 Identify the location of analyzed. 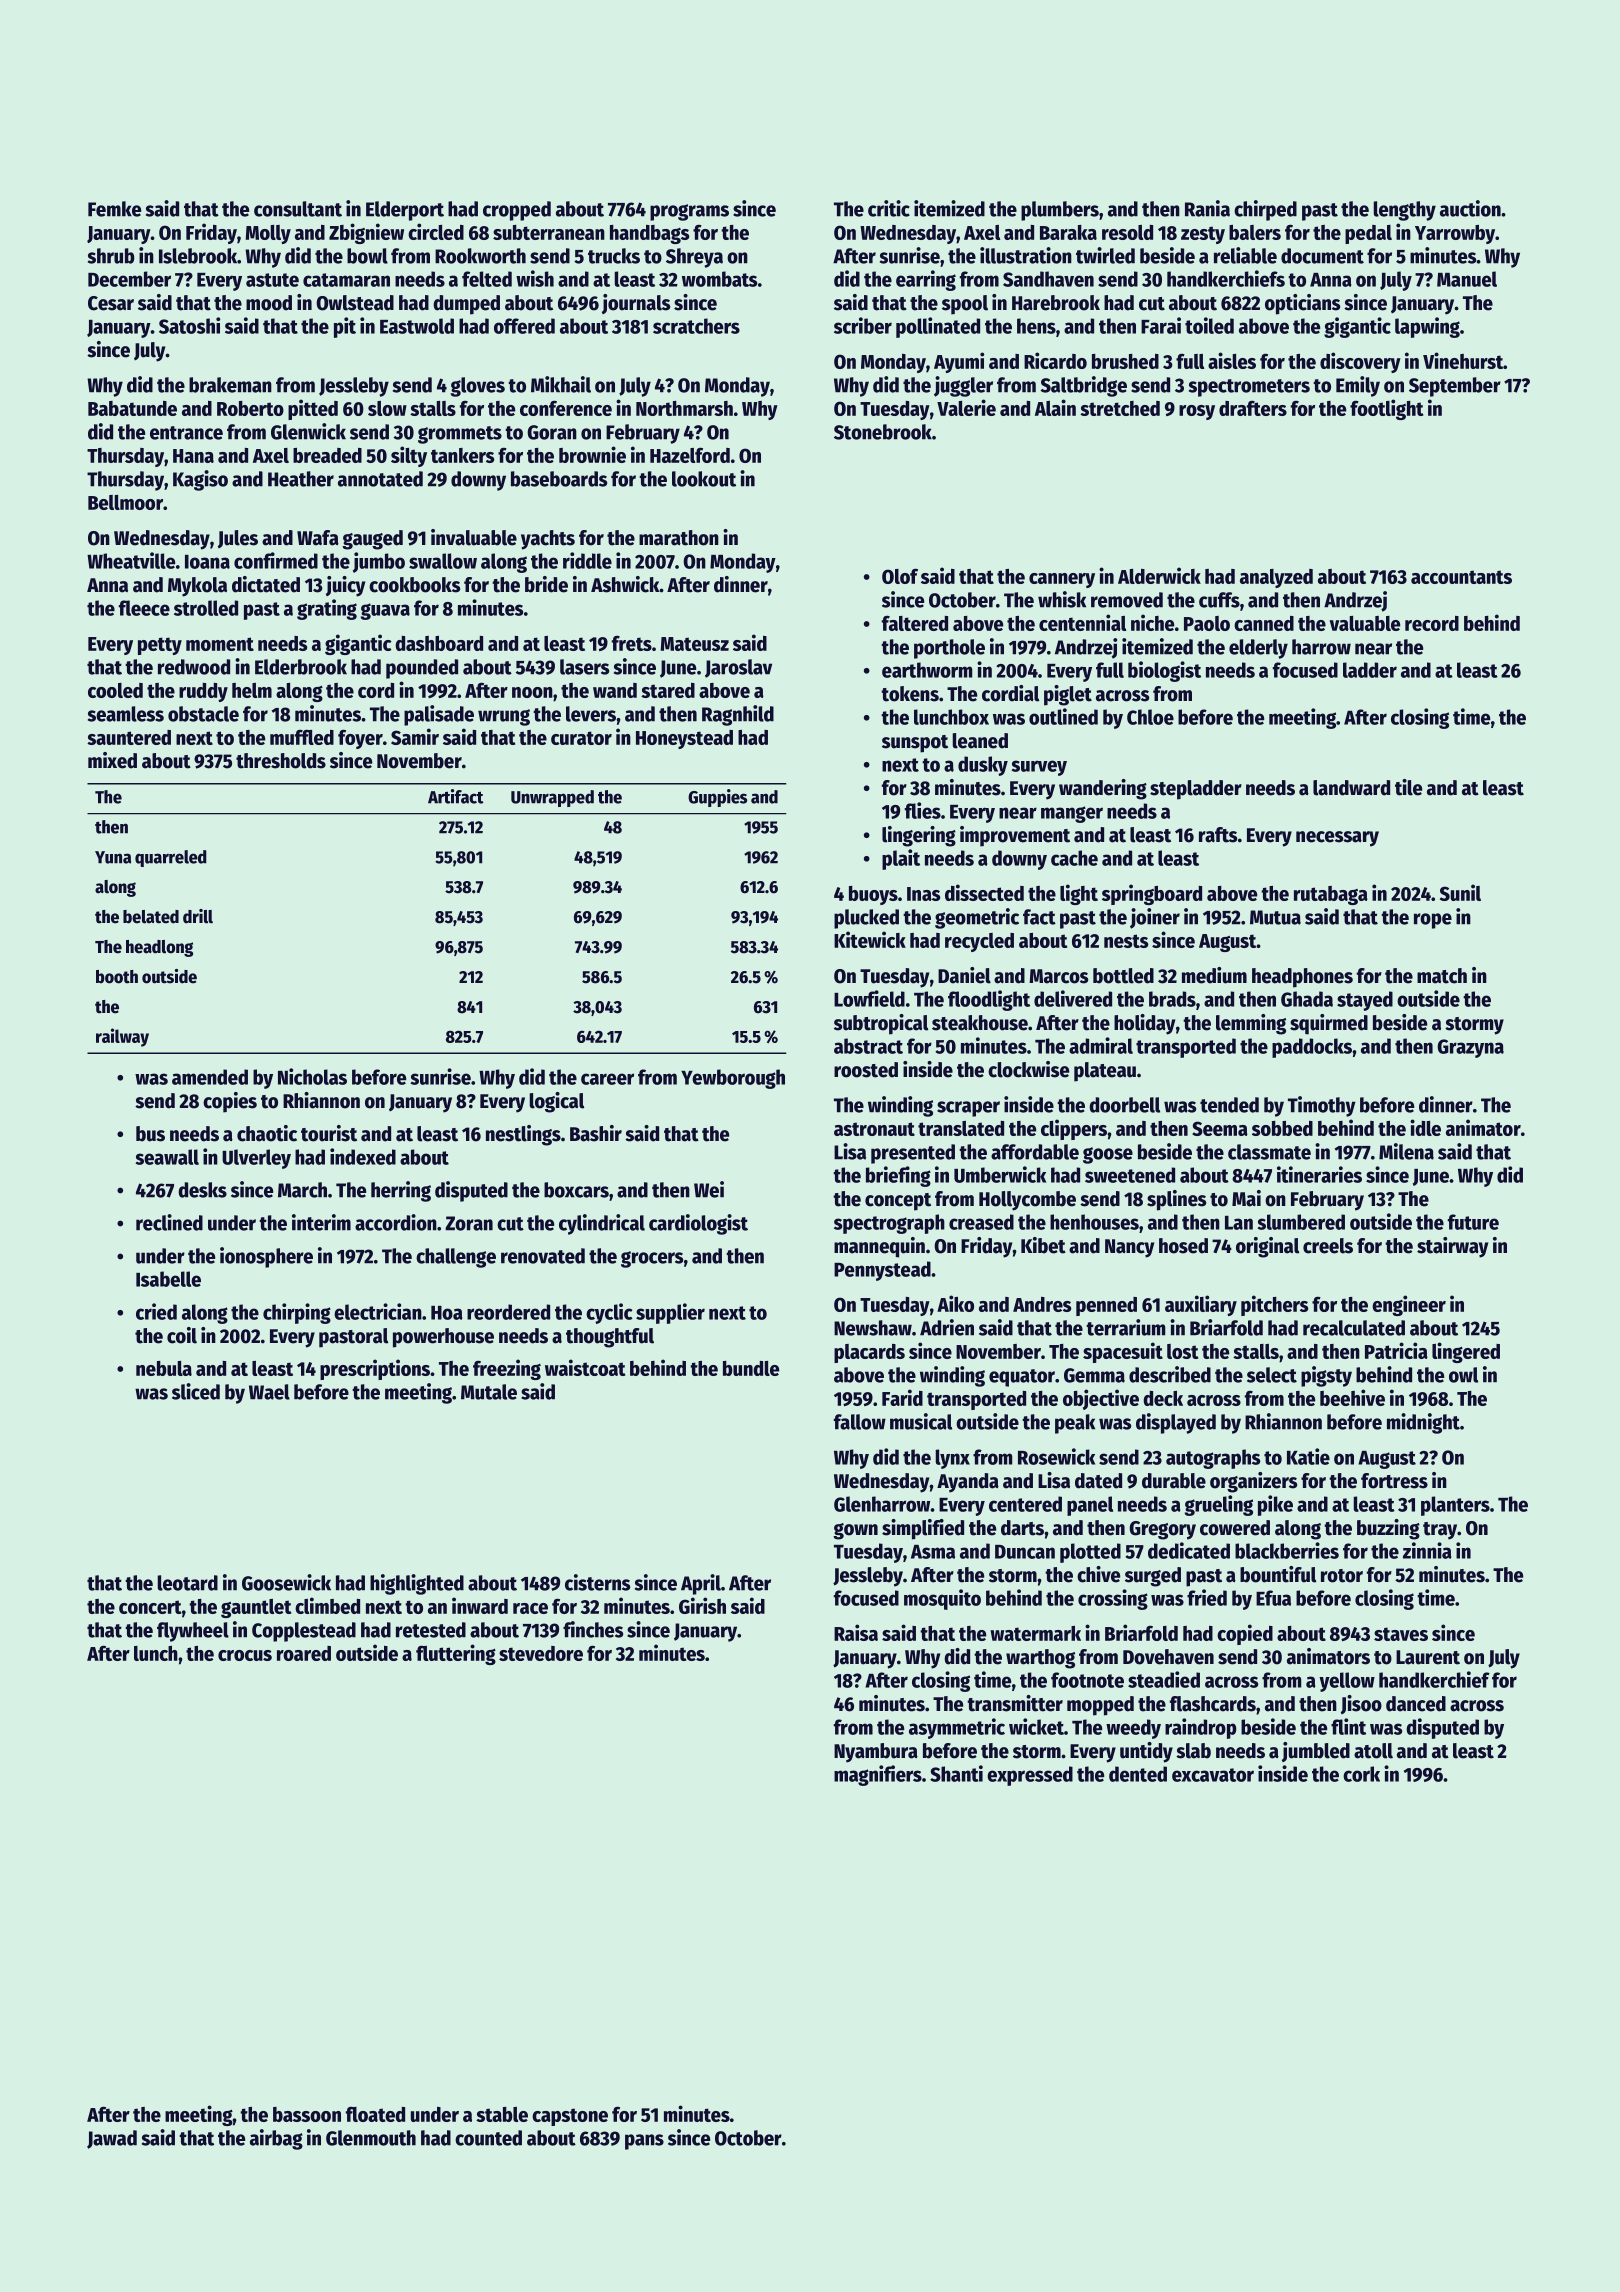
(1276, 578).
